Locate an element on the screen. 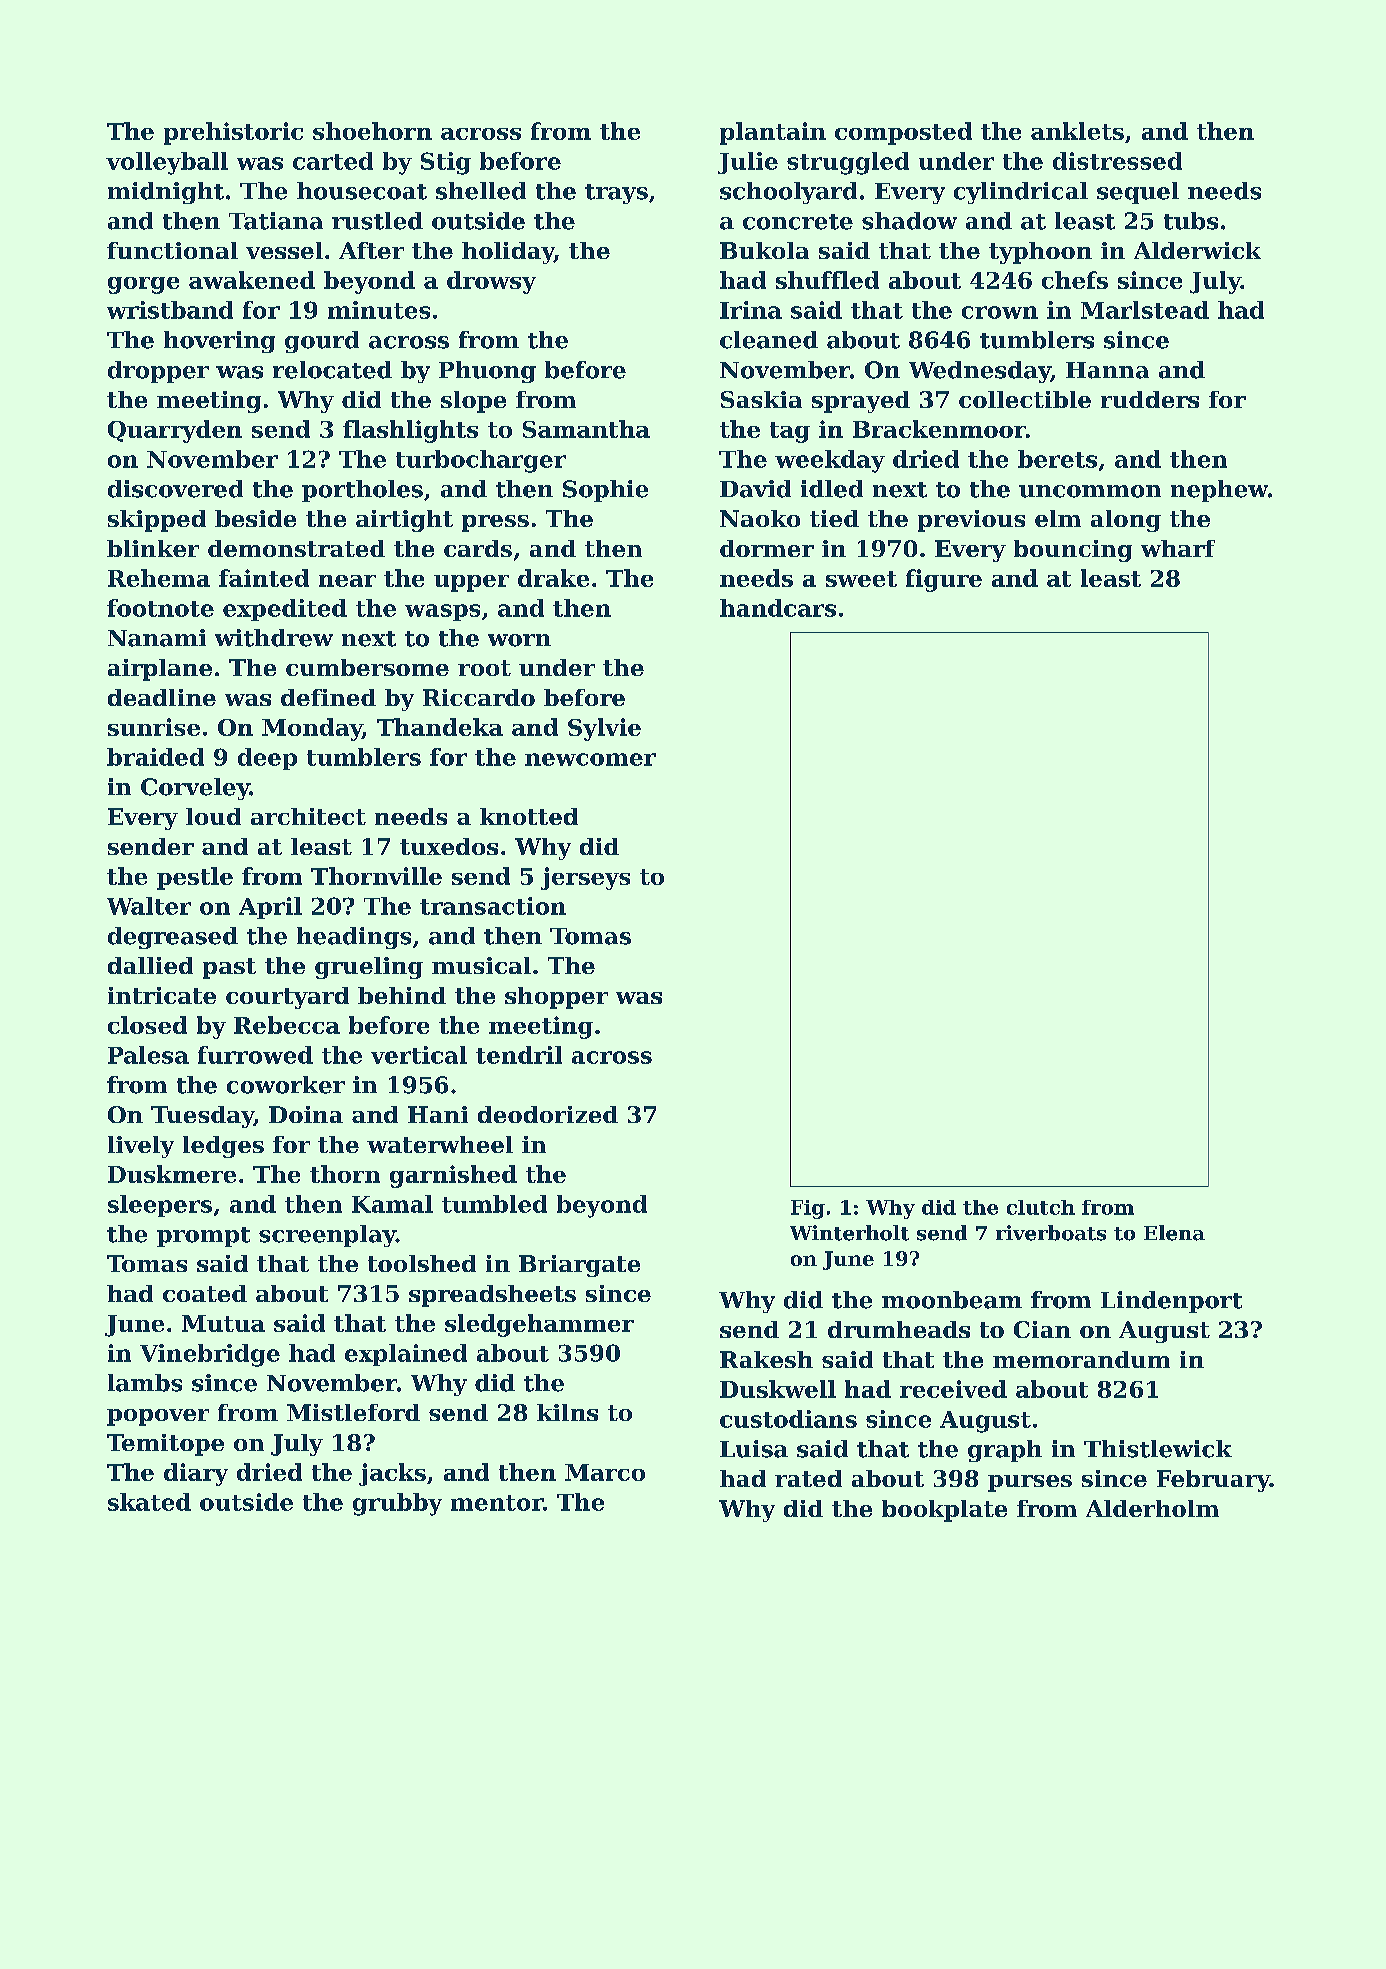 The image size is (1386, 1969). Temitope is located at coordinates (165, 1445).
